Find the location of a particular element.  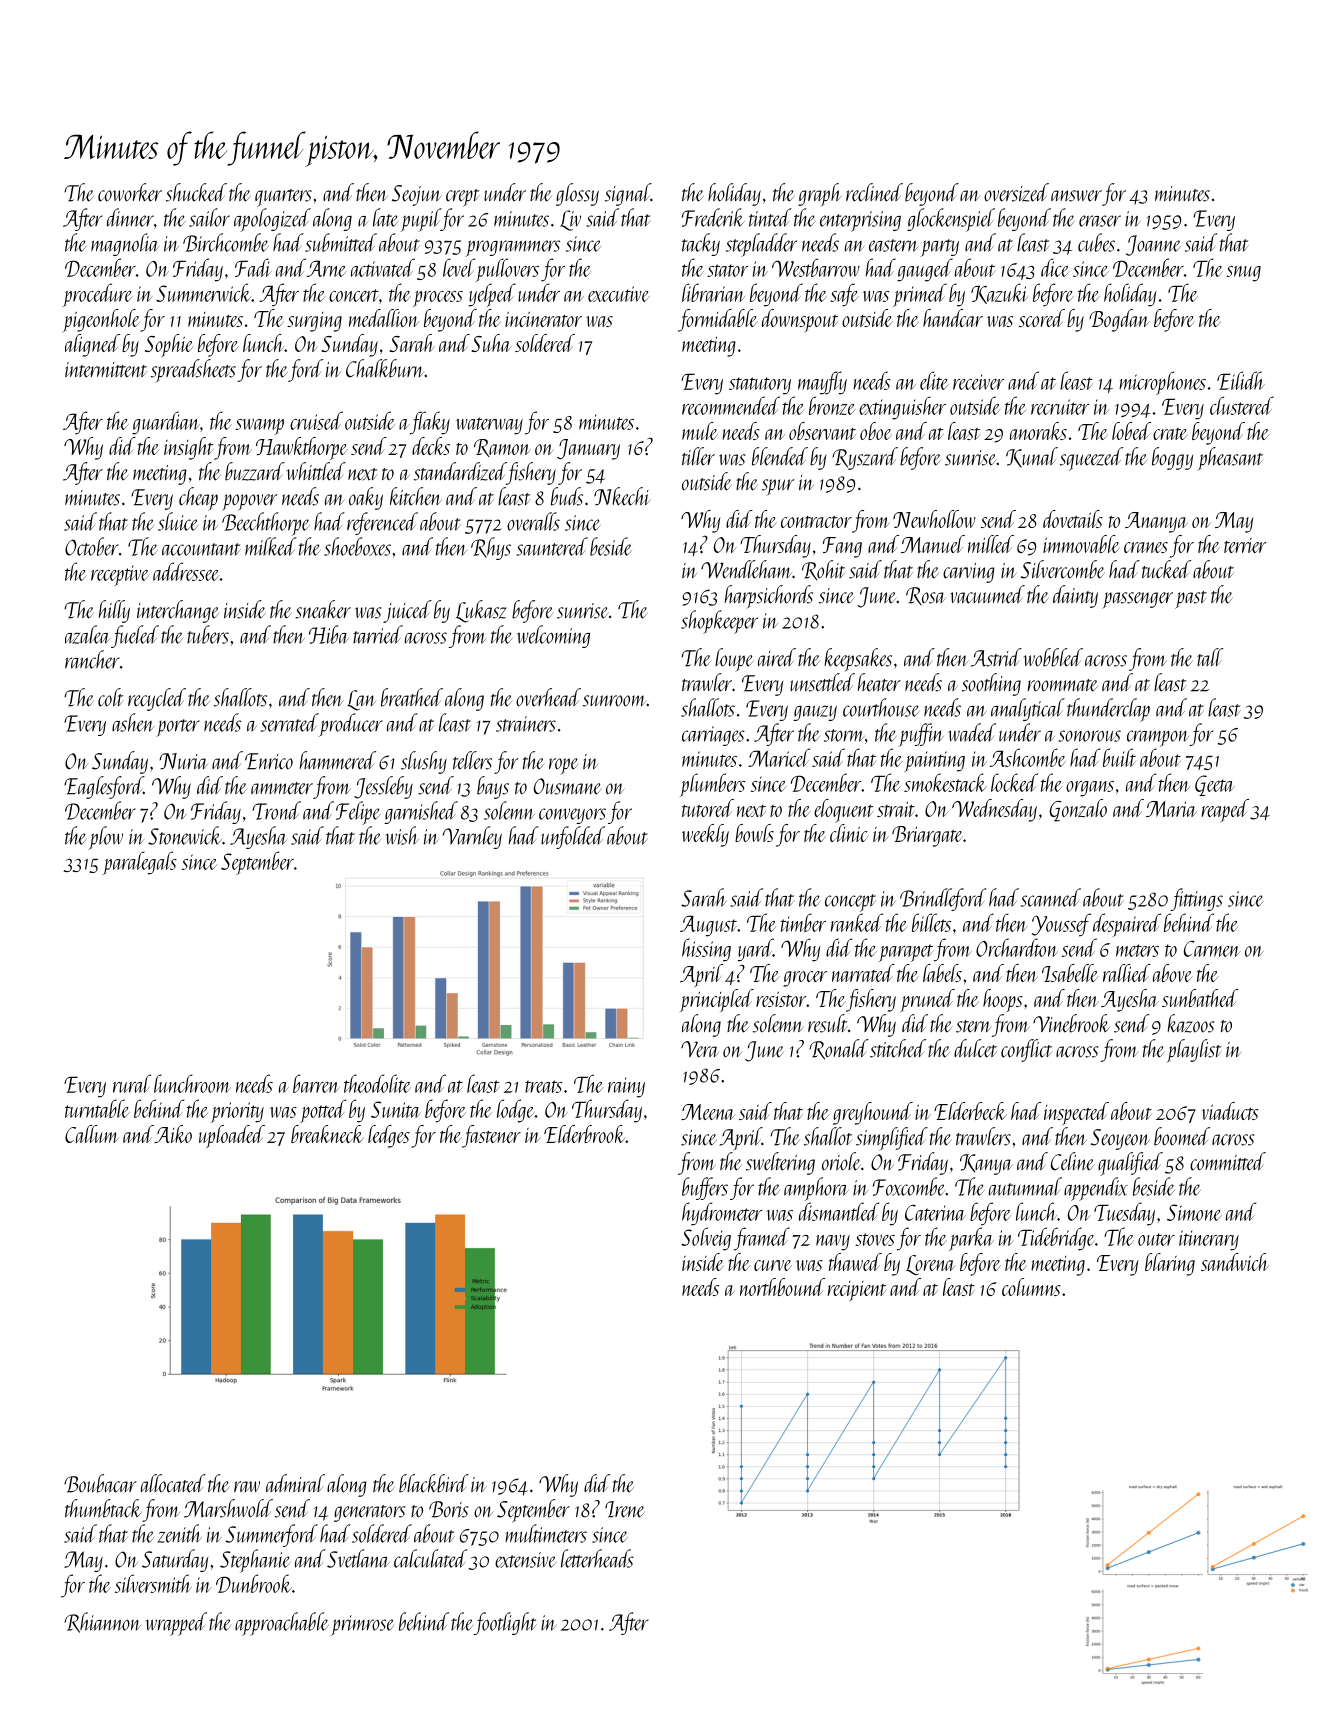

barren is located at coordinates (316, 1083).
